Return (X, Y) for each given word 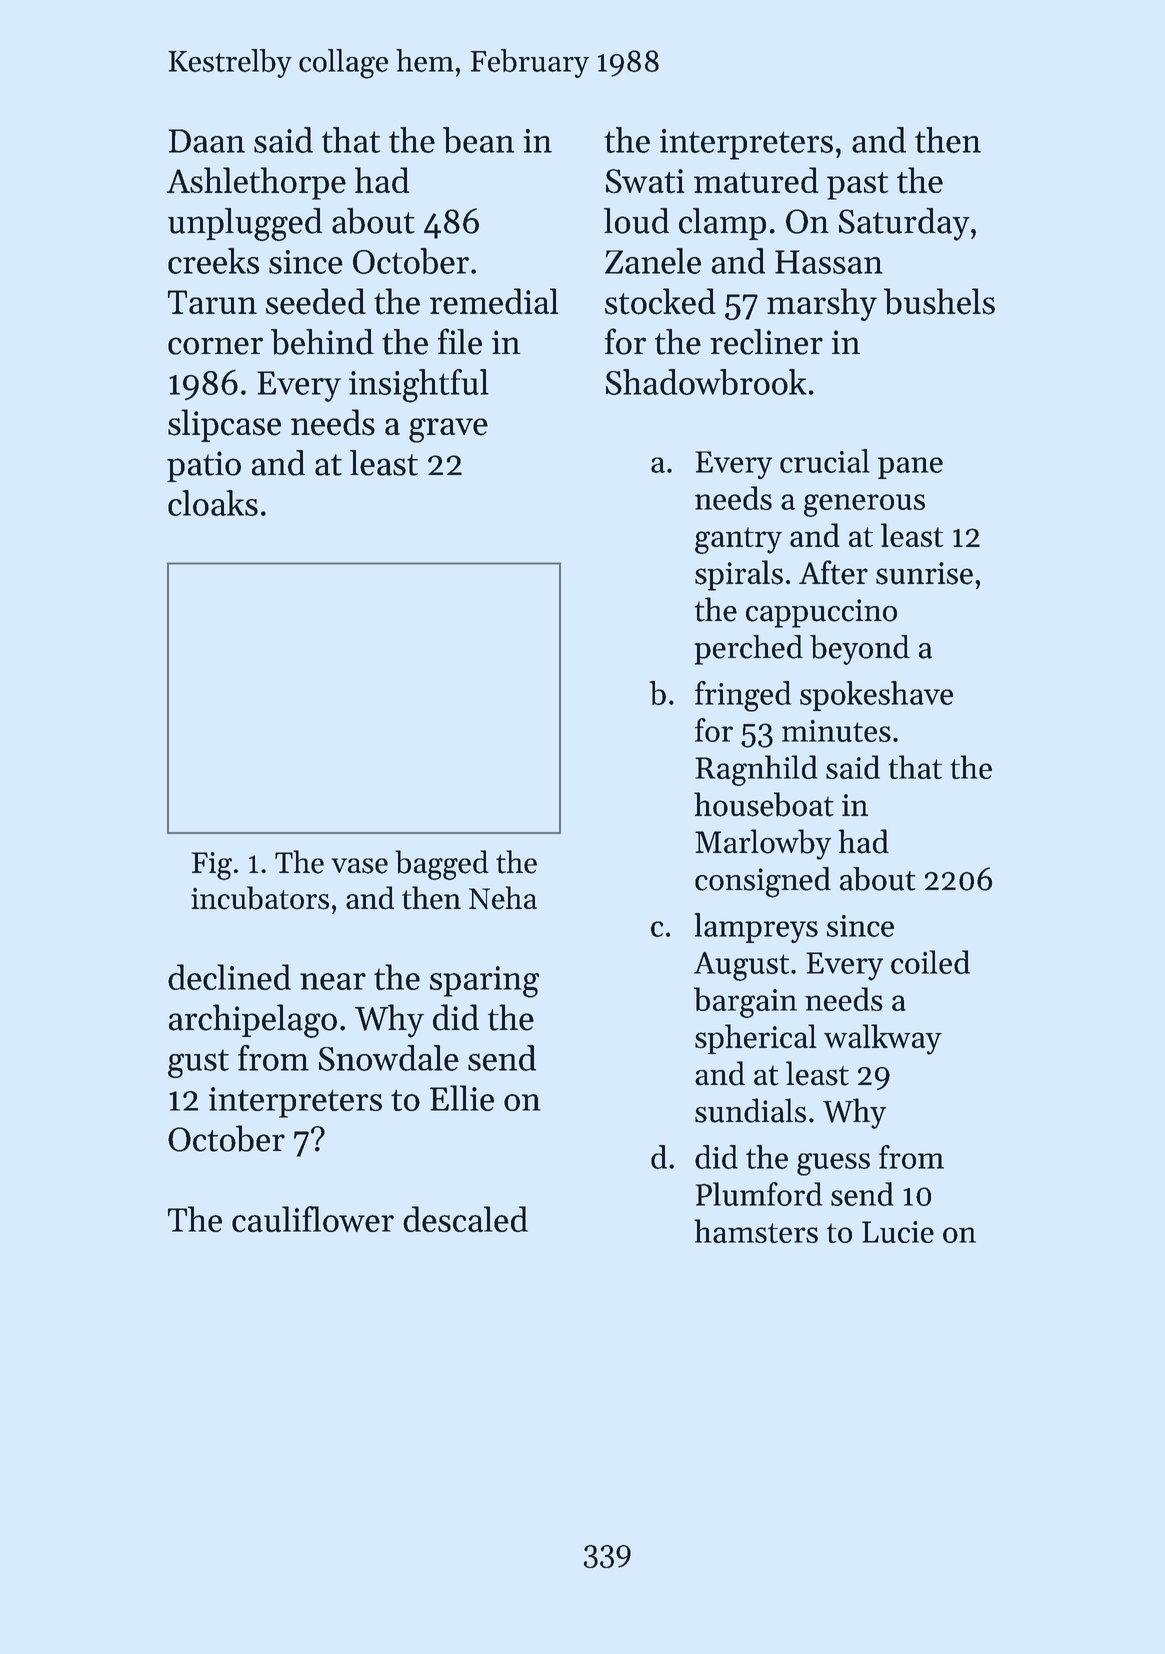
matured (756, 180)
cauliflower (313, 1219)
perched (748, 650)
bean (479, 140)
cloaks (213, 503)
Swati (645, 181)
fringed (743, 696)
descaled (465, 1219)
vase (359, 866)
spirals (739, 575)
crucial (825, 461)
